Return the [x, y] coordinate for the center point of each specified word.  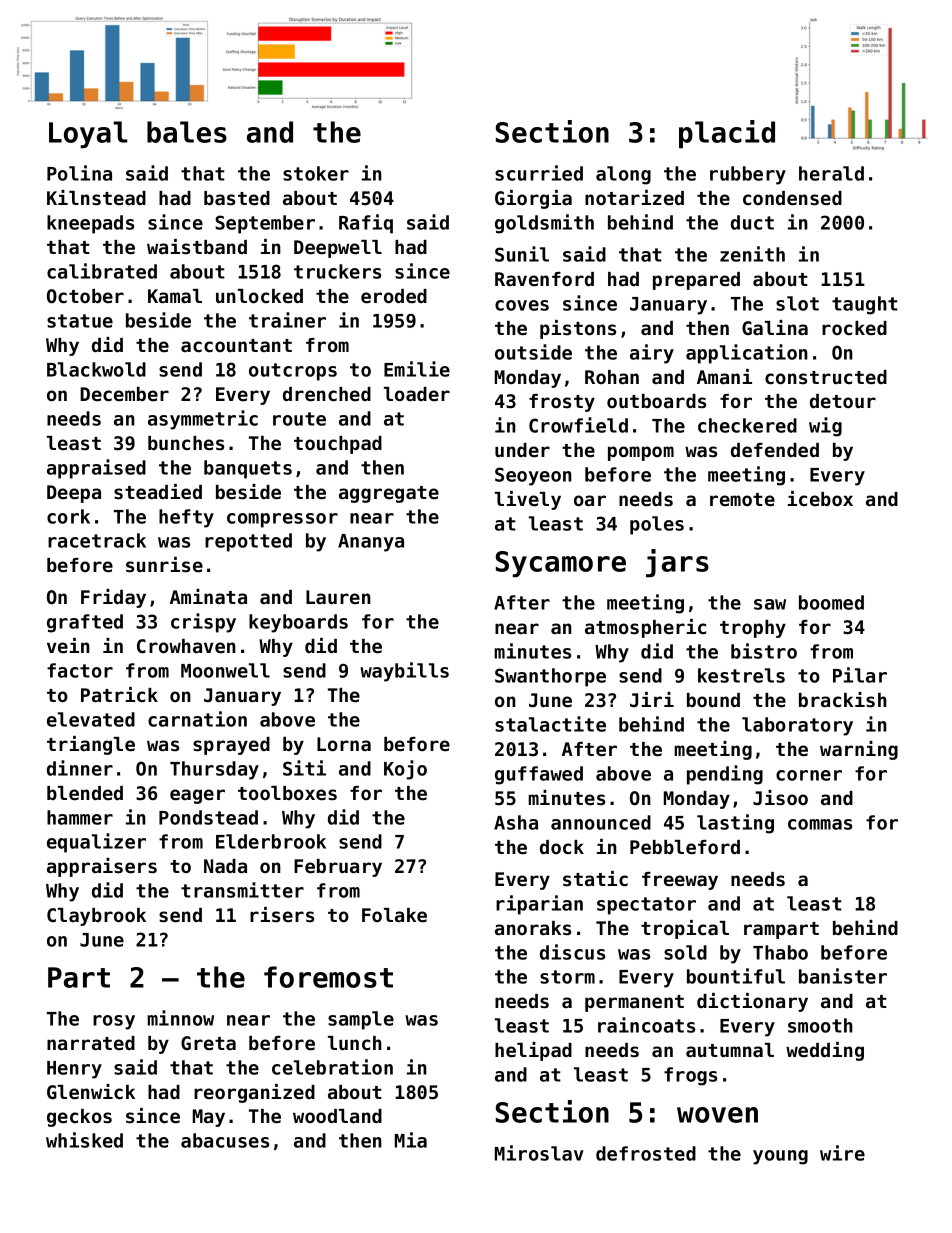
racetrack [97, 540]
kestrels [741, 675]
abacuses [225, 1140]
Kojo [405, 770]
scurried [539, 173]
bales [187, 132]
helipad [533, 1051]
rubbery [748, 175]
